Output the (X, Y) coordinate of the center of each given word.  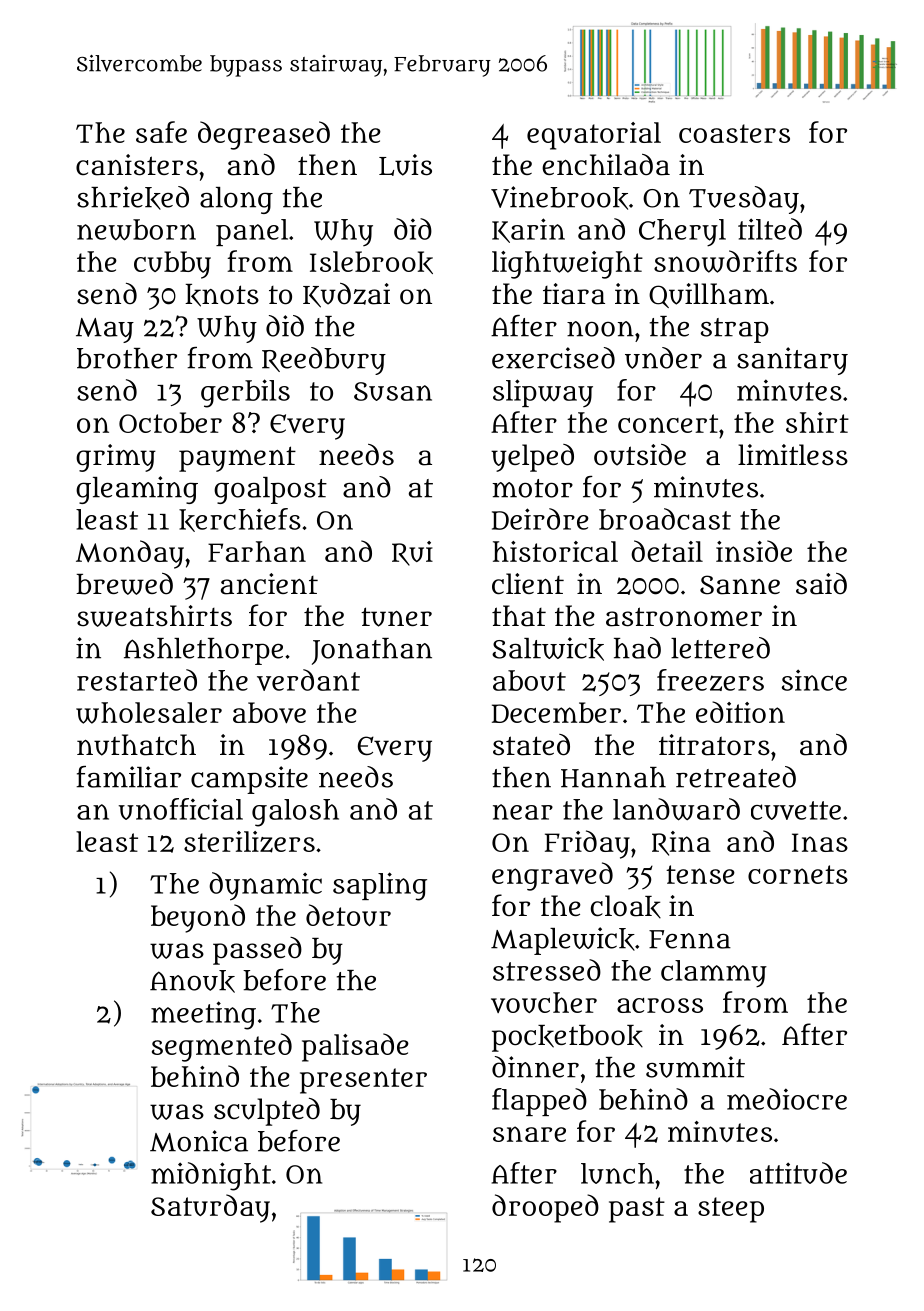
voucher (544, 1002)
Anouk (192, 981)
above (269, 712)
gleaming (137, 490)
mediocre (787, 1099)
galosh (295, 813)
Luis (405, 165)
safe (161, 132)
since (814, 680)
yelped (532, 458)
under (663, 358)
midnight (211, 1176)
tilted (770, 229)
